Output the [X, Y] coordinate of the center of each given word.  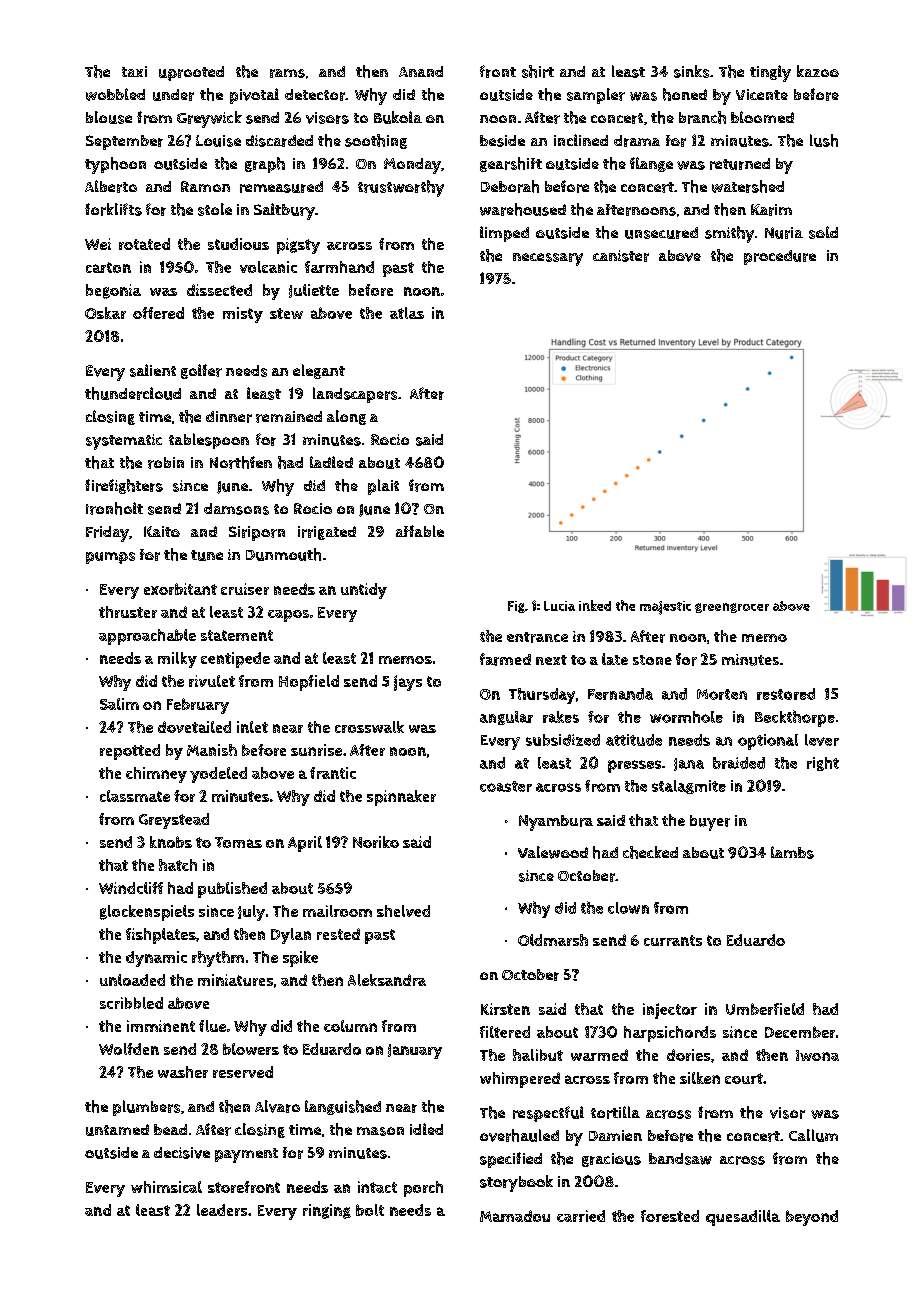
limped [504, 234]
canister [621, 256]
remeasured [281, 187]
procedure [780, 257]
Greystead [174, 821]
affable [420, 531]
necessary [548, 259]
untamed [117, 1130]
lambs [792, 852]
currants [673, 940]
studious [238, 244]
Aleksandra [387, 980]
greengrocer [732, 608]
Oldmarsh [553, 940]
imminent [161, 1026]
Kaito [162, 531]
